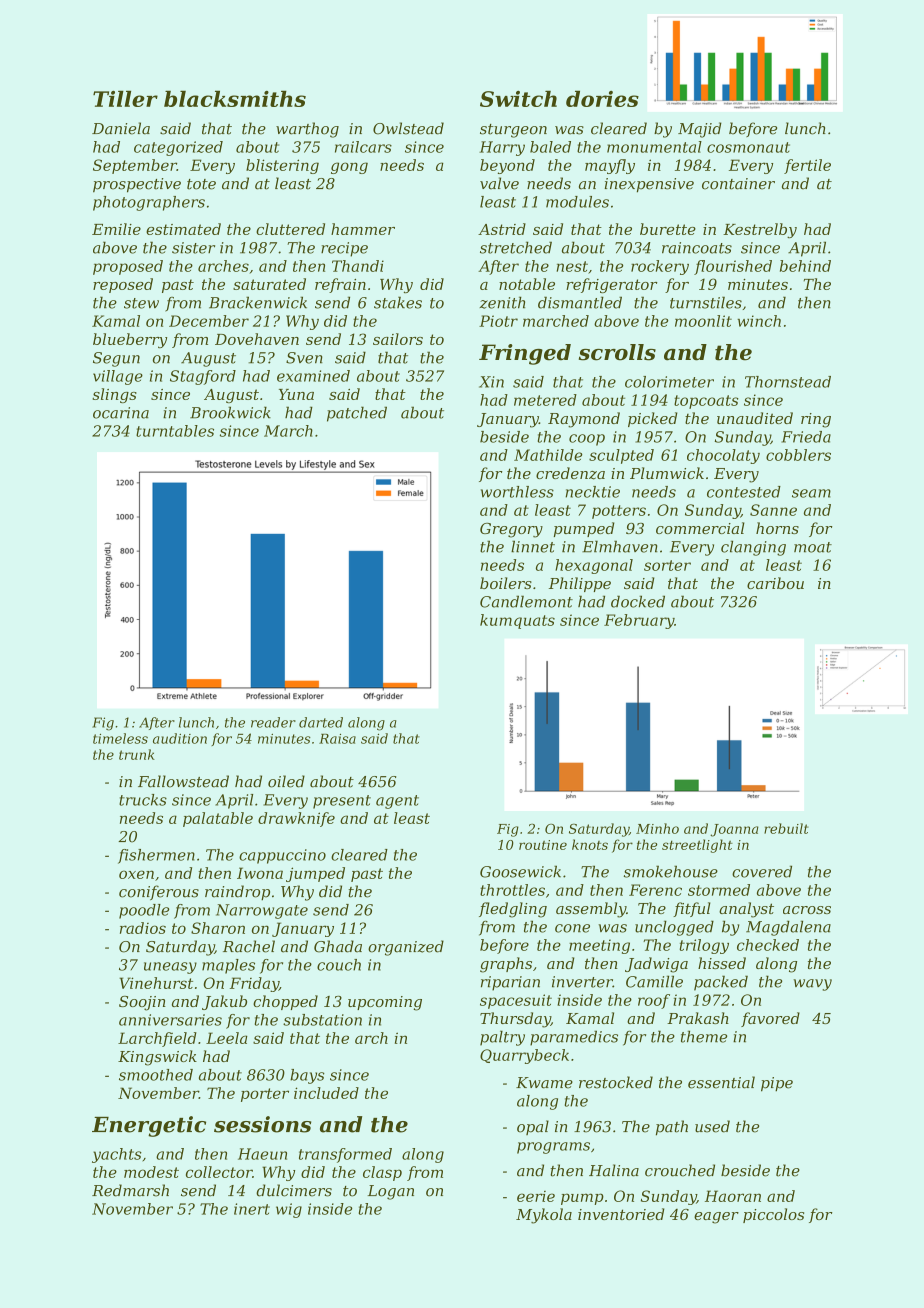 The image size is (924, 1308). Describe the element at coordinates (697, 248) in the screenshot. I see `raincoats` at that location.
